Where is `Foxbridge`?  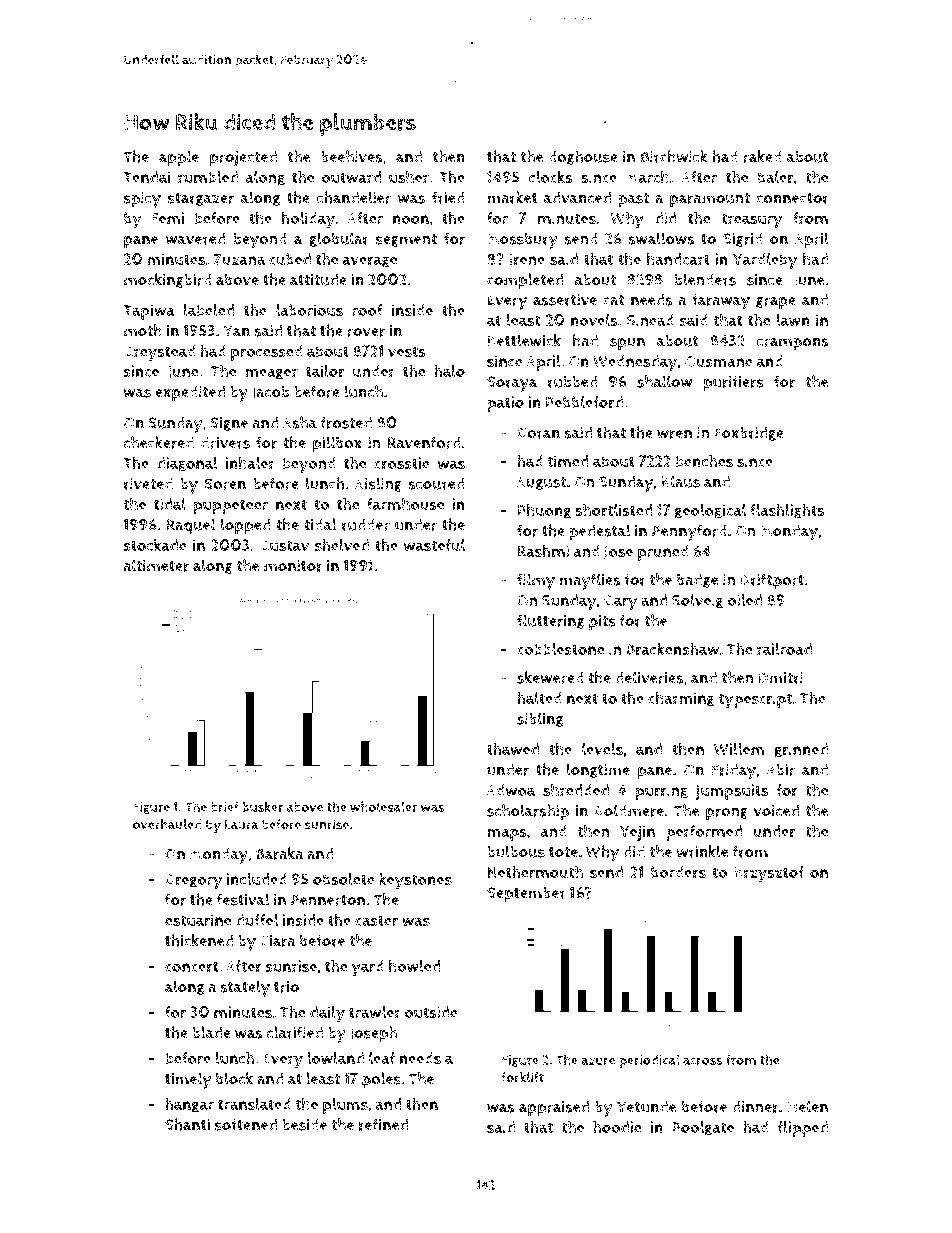 Foxbridge is located at coordinates (749, 433).
